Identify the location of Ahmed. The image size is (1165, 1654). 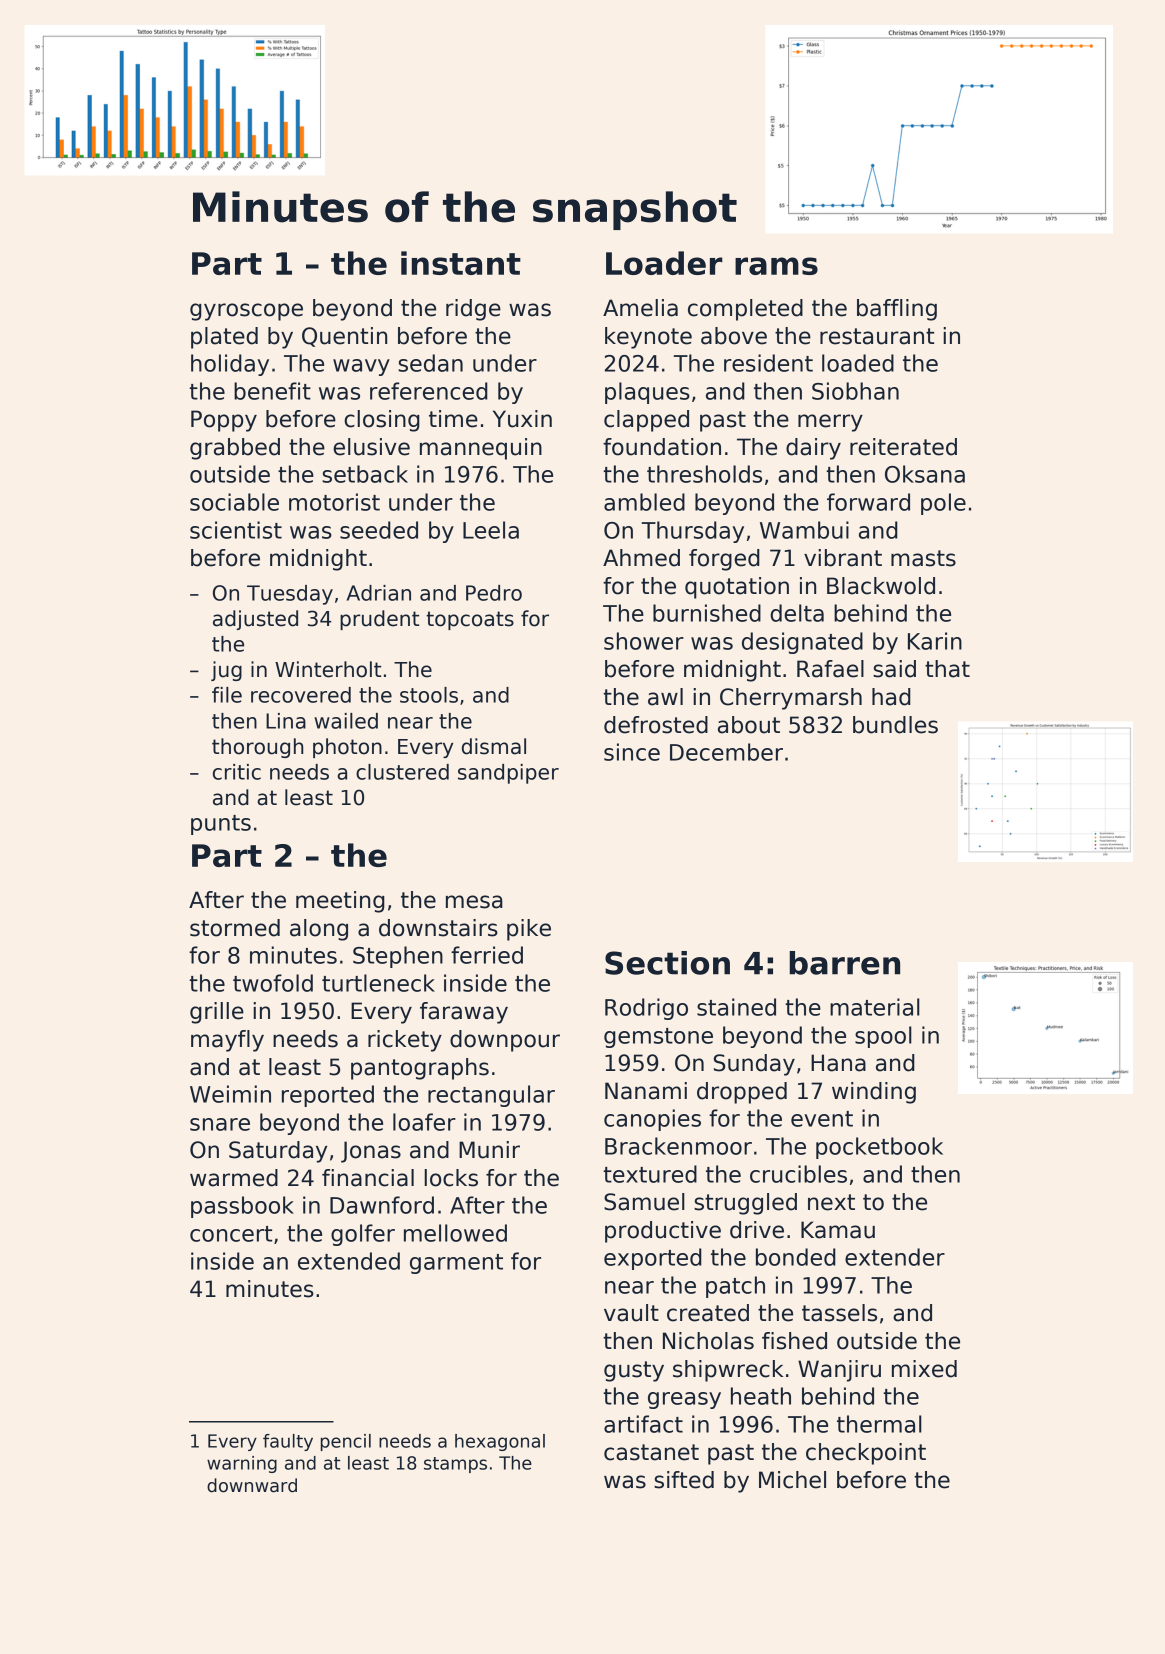
(641, 558).
